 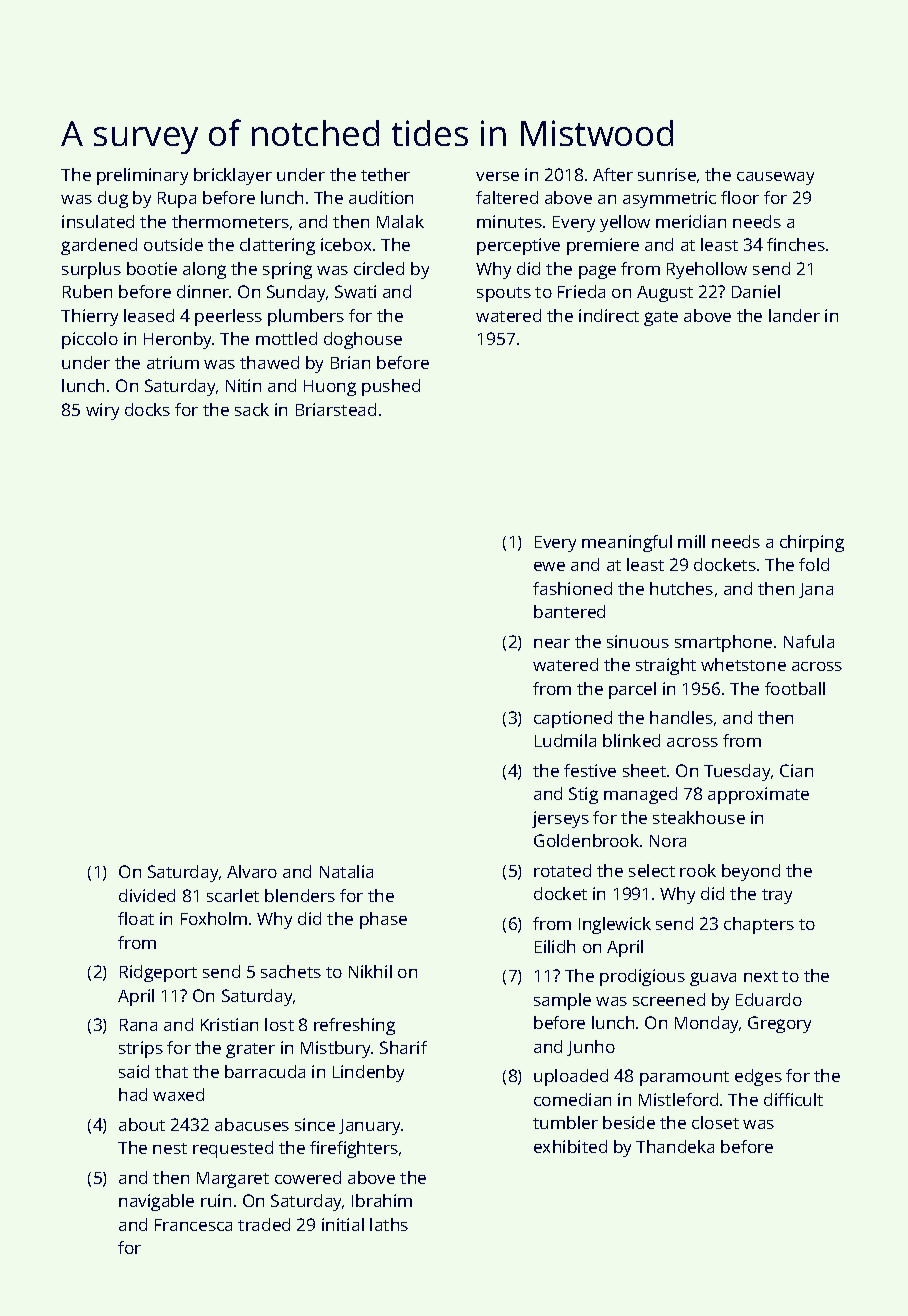 What do you see at coordinates (147, 409) in the screenshot?
I see `docks` at bounding box center [147, 409].
